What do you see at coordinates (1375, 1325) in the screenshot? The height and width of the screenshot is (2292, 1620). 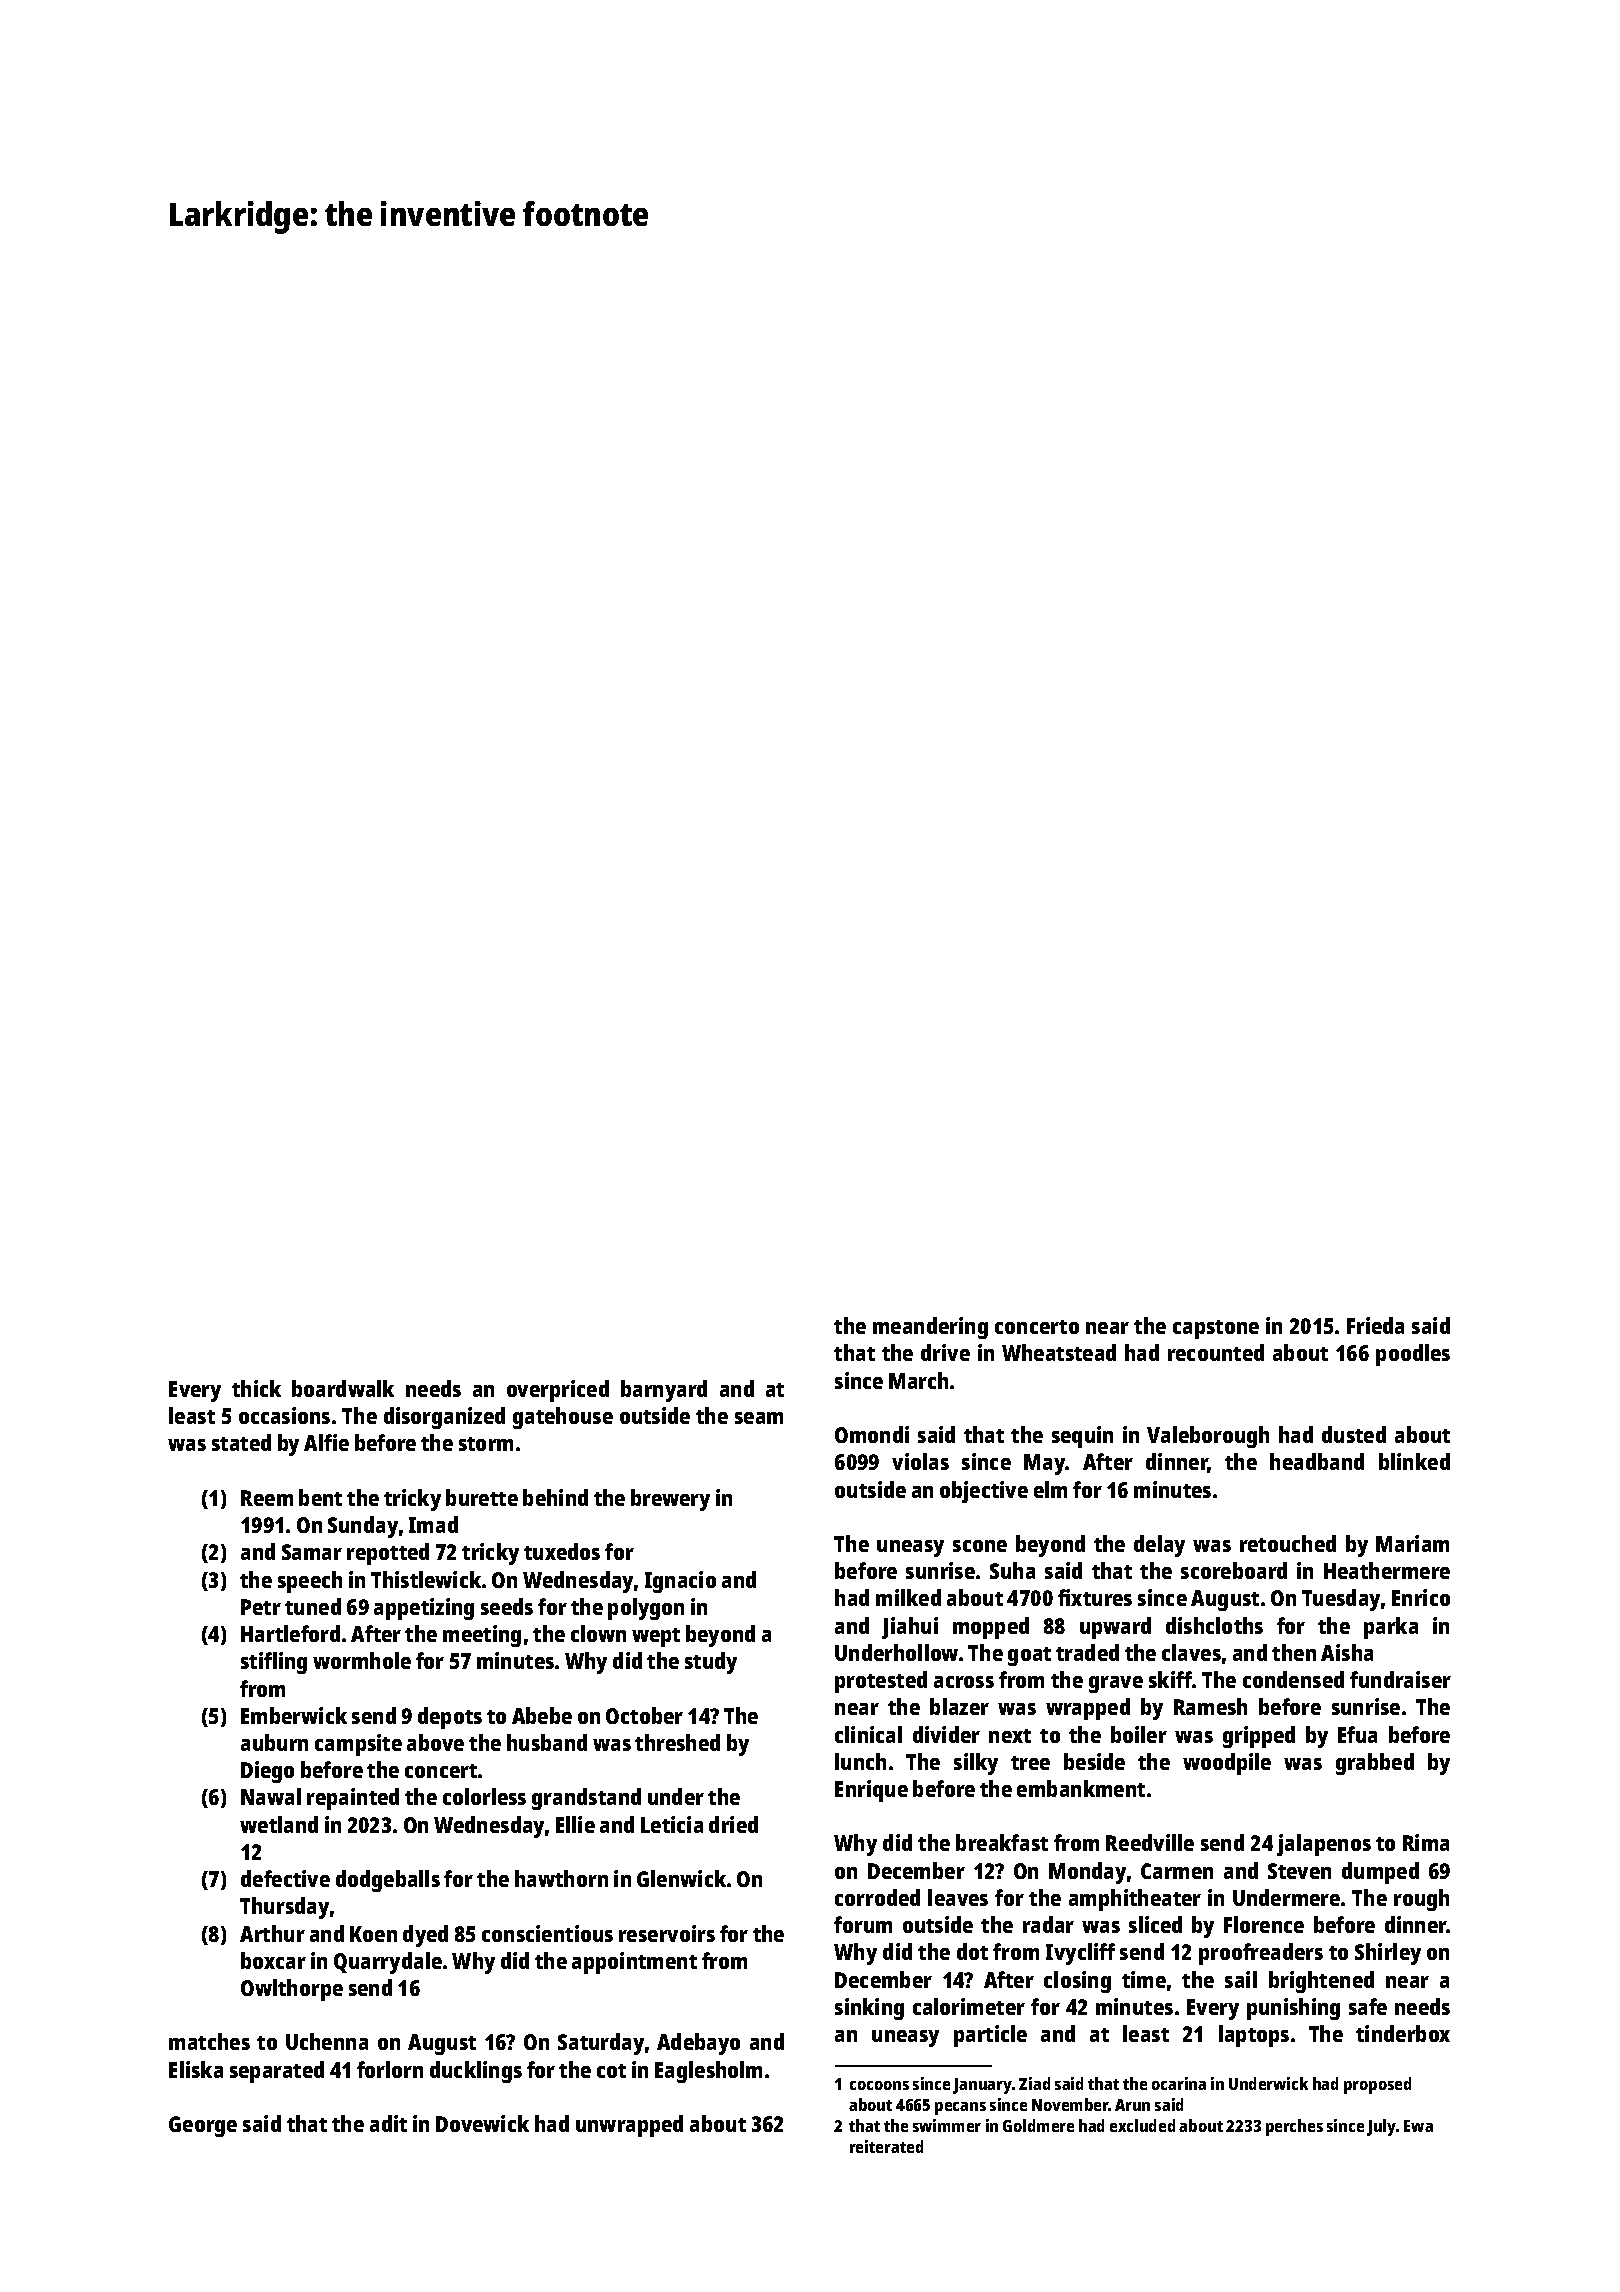 I see `Frieda` at bounding box center [1375, 1325].
